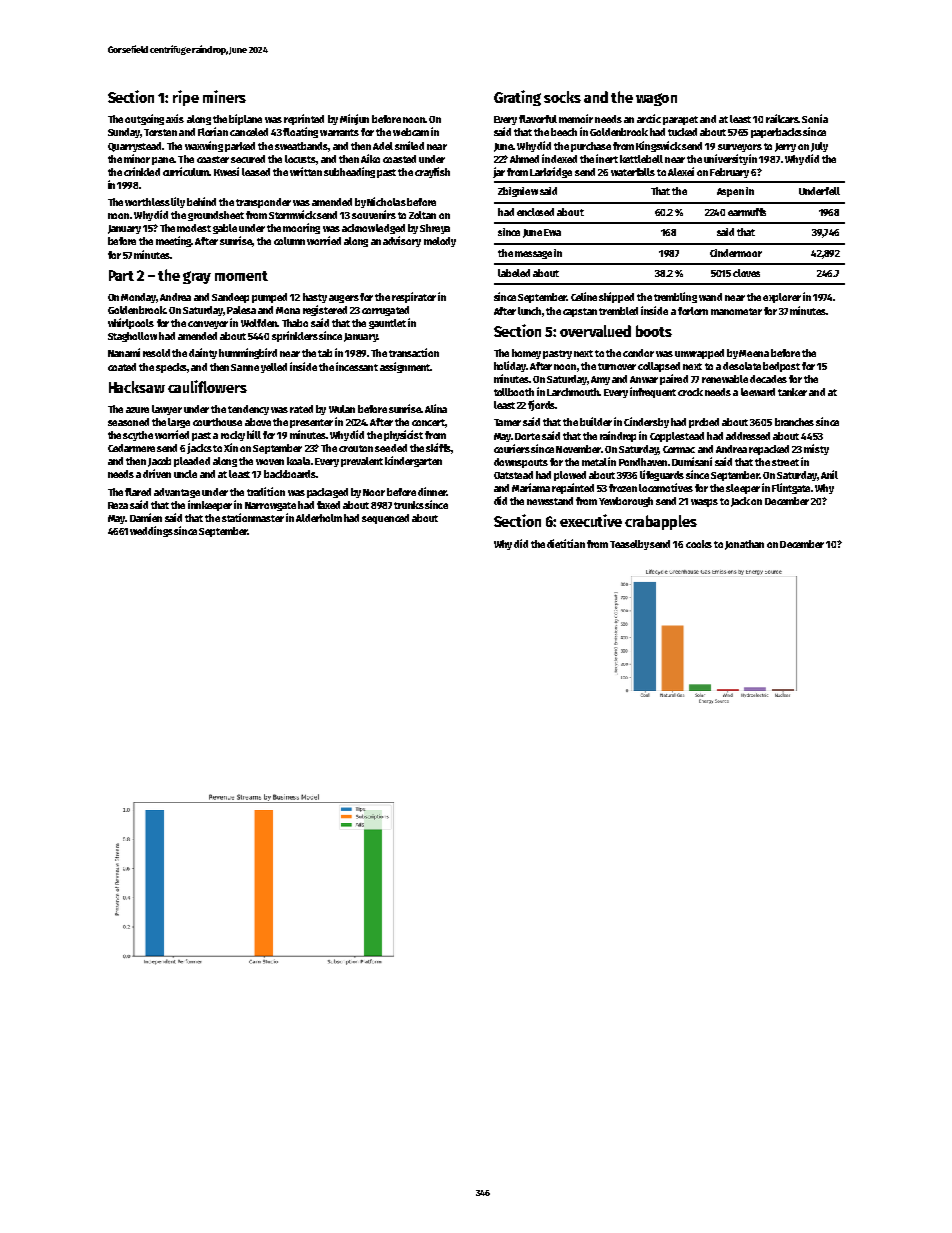  What do you see at coordinates (591, 147) in the screenshot?
I see `purchase` at bounding box center [591, 147].
